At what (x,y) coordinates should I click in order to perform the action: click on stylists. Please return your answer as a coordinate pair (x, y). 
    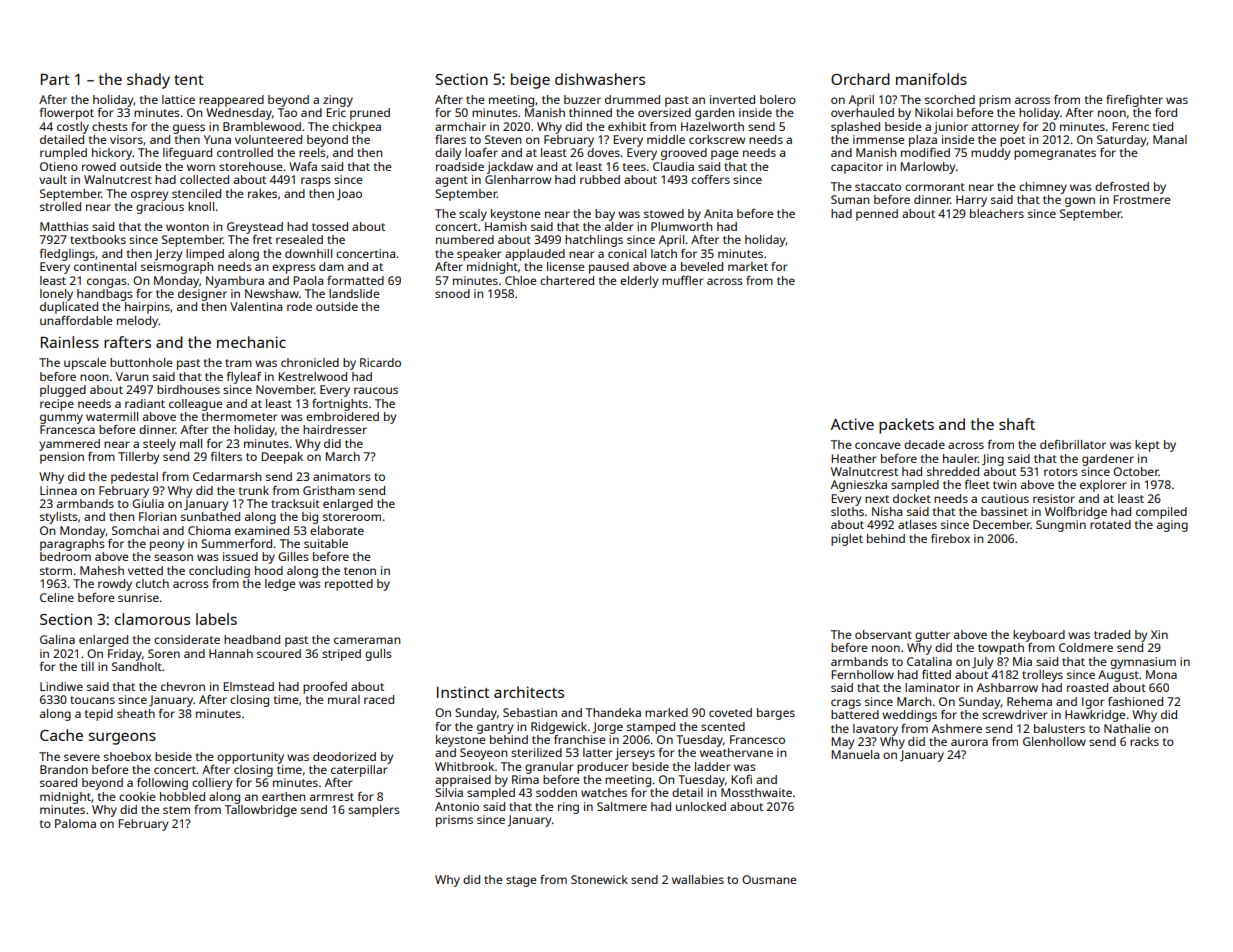
    Looking at the image, I should click on (59, 518).
